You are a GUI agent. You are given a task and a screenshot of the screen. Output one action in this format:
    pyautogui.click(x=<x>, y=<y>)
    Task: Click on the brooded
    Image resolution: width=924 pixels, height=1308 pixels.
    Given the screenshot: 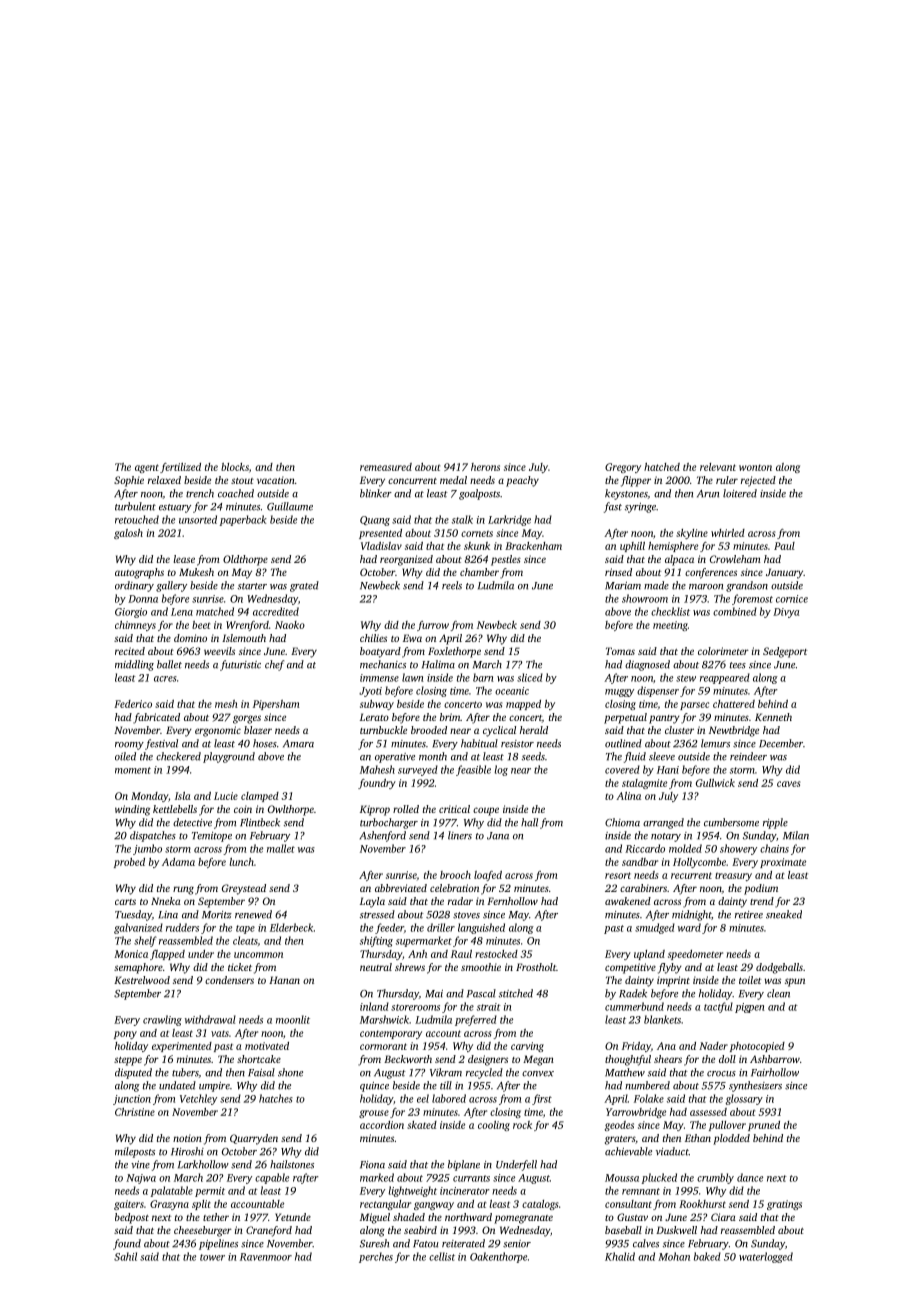 What is the action you would take?
    pyautogui.click(x=429, y=730)
